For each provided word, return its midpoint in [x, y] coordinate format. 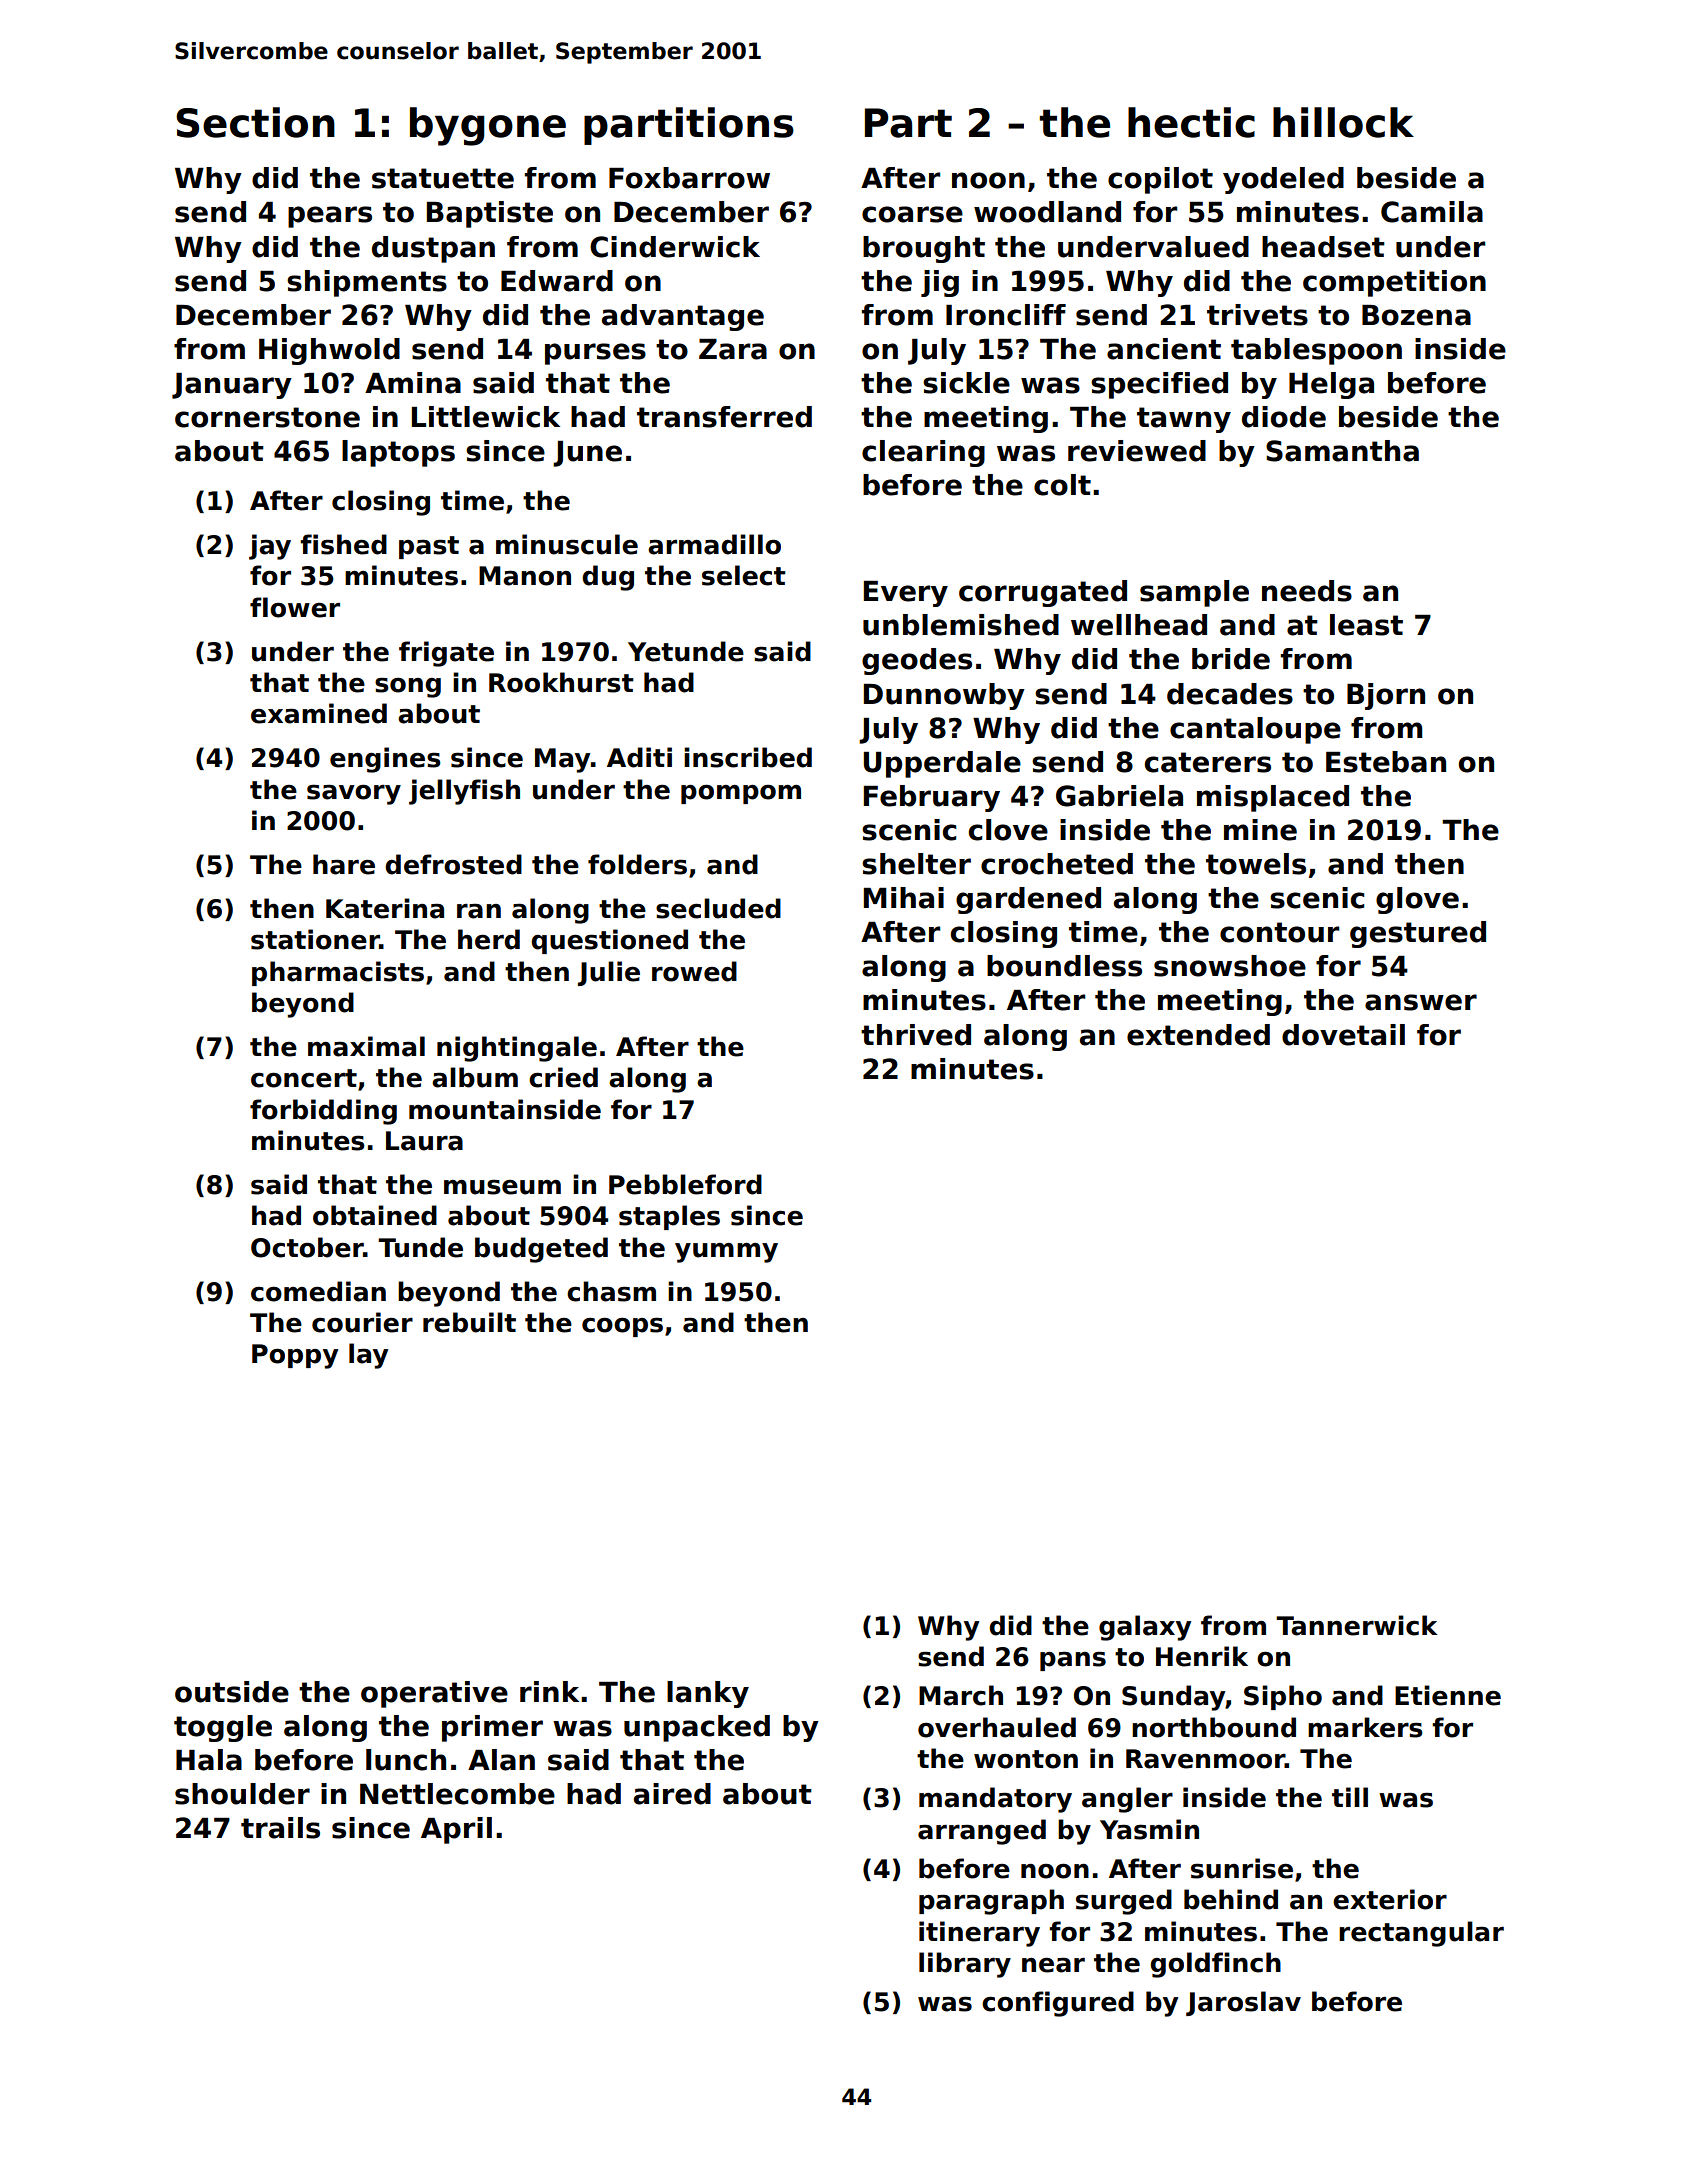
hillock [1343, 122]
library [965, 1965]
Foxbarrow [689, 178]
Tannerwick [1357, 1625]
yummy [726, 1253]
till [1350, 1797]
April [456, 1830]
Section [255, 122]
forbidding [323, 1112]
